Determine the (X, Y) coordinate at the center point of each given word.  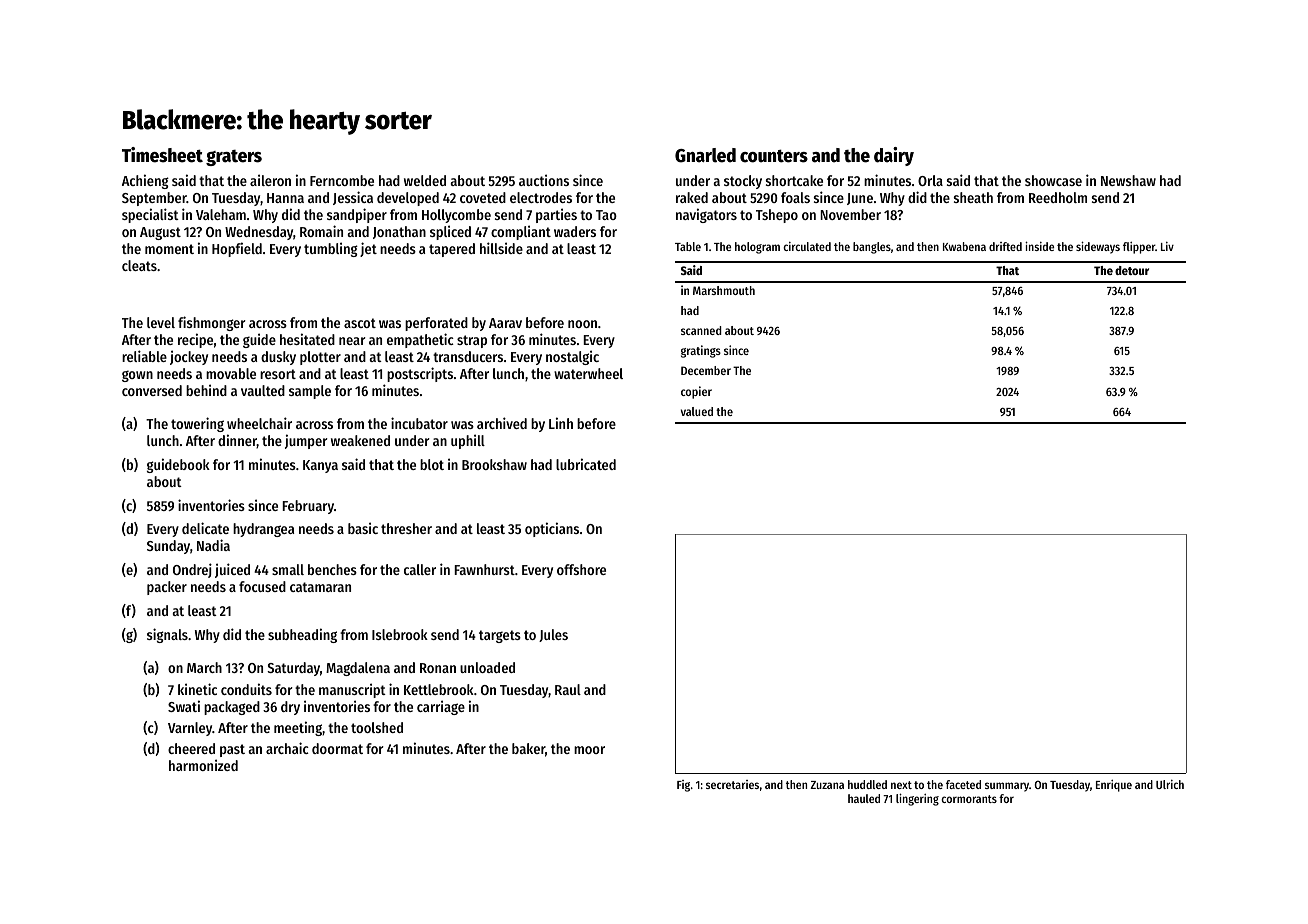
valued (697, 411)
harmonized (203, 765)
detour (1132, 270)
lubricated (586, 464)
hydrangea (263, 530)
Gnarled (705, 155)
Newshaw (1128, 180)
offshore (581, 569)
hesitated (307, 339)
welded (425, 180)
